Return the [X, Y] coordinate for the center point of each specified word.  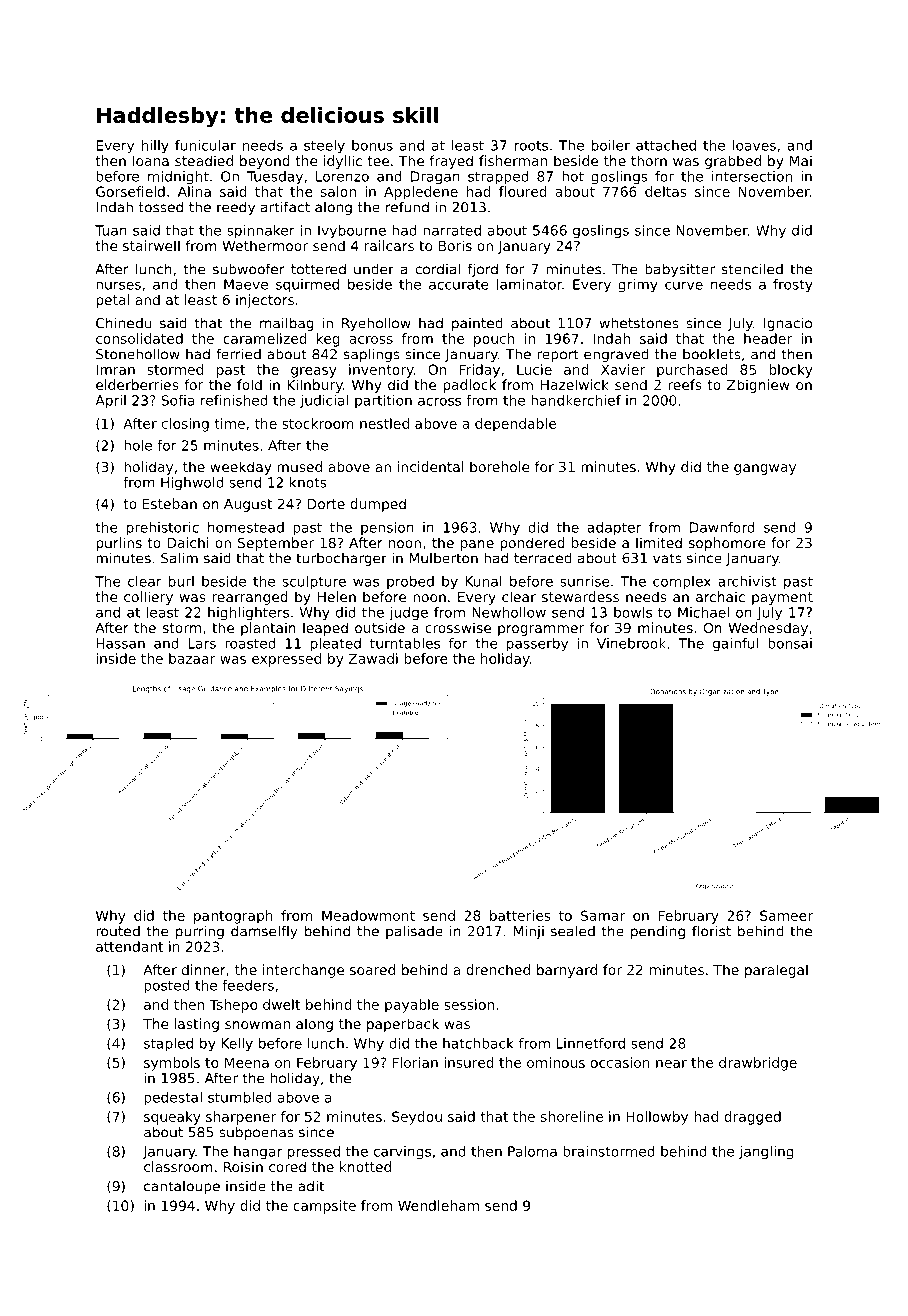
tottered [318, 269]
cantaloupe [182, 1187]
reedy [236, 208]
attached [666, 145]
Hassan [120, 643]
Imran [115, 369]
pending [658, 932]
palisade [414, 932]
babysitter [680, 270]
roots [531, 146]
